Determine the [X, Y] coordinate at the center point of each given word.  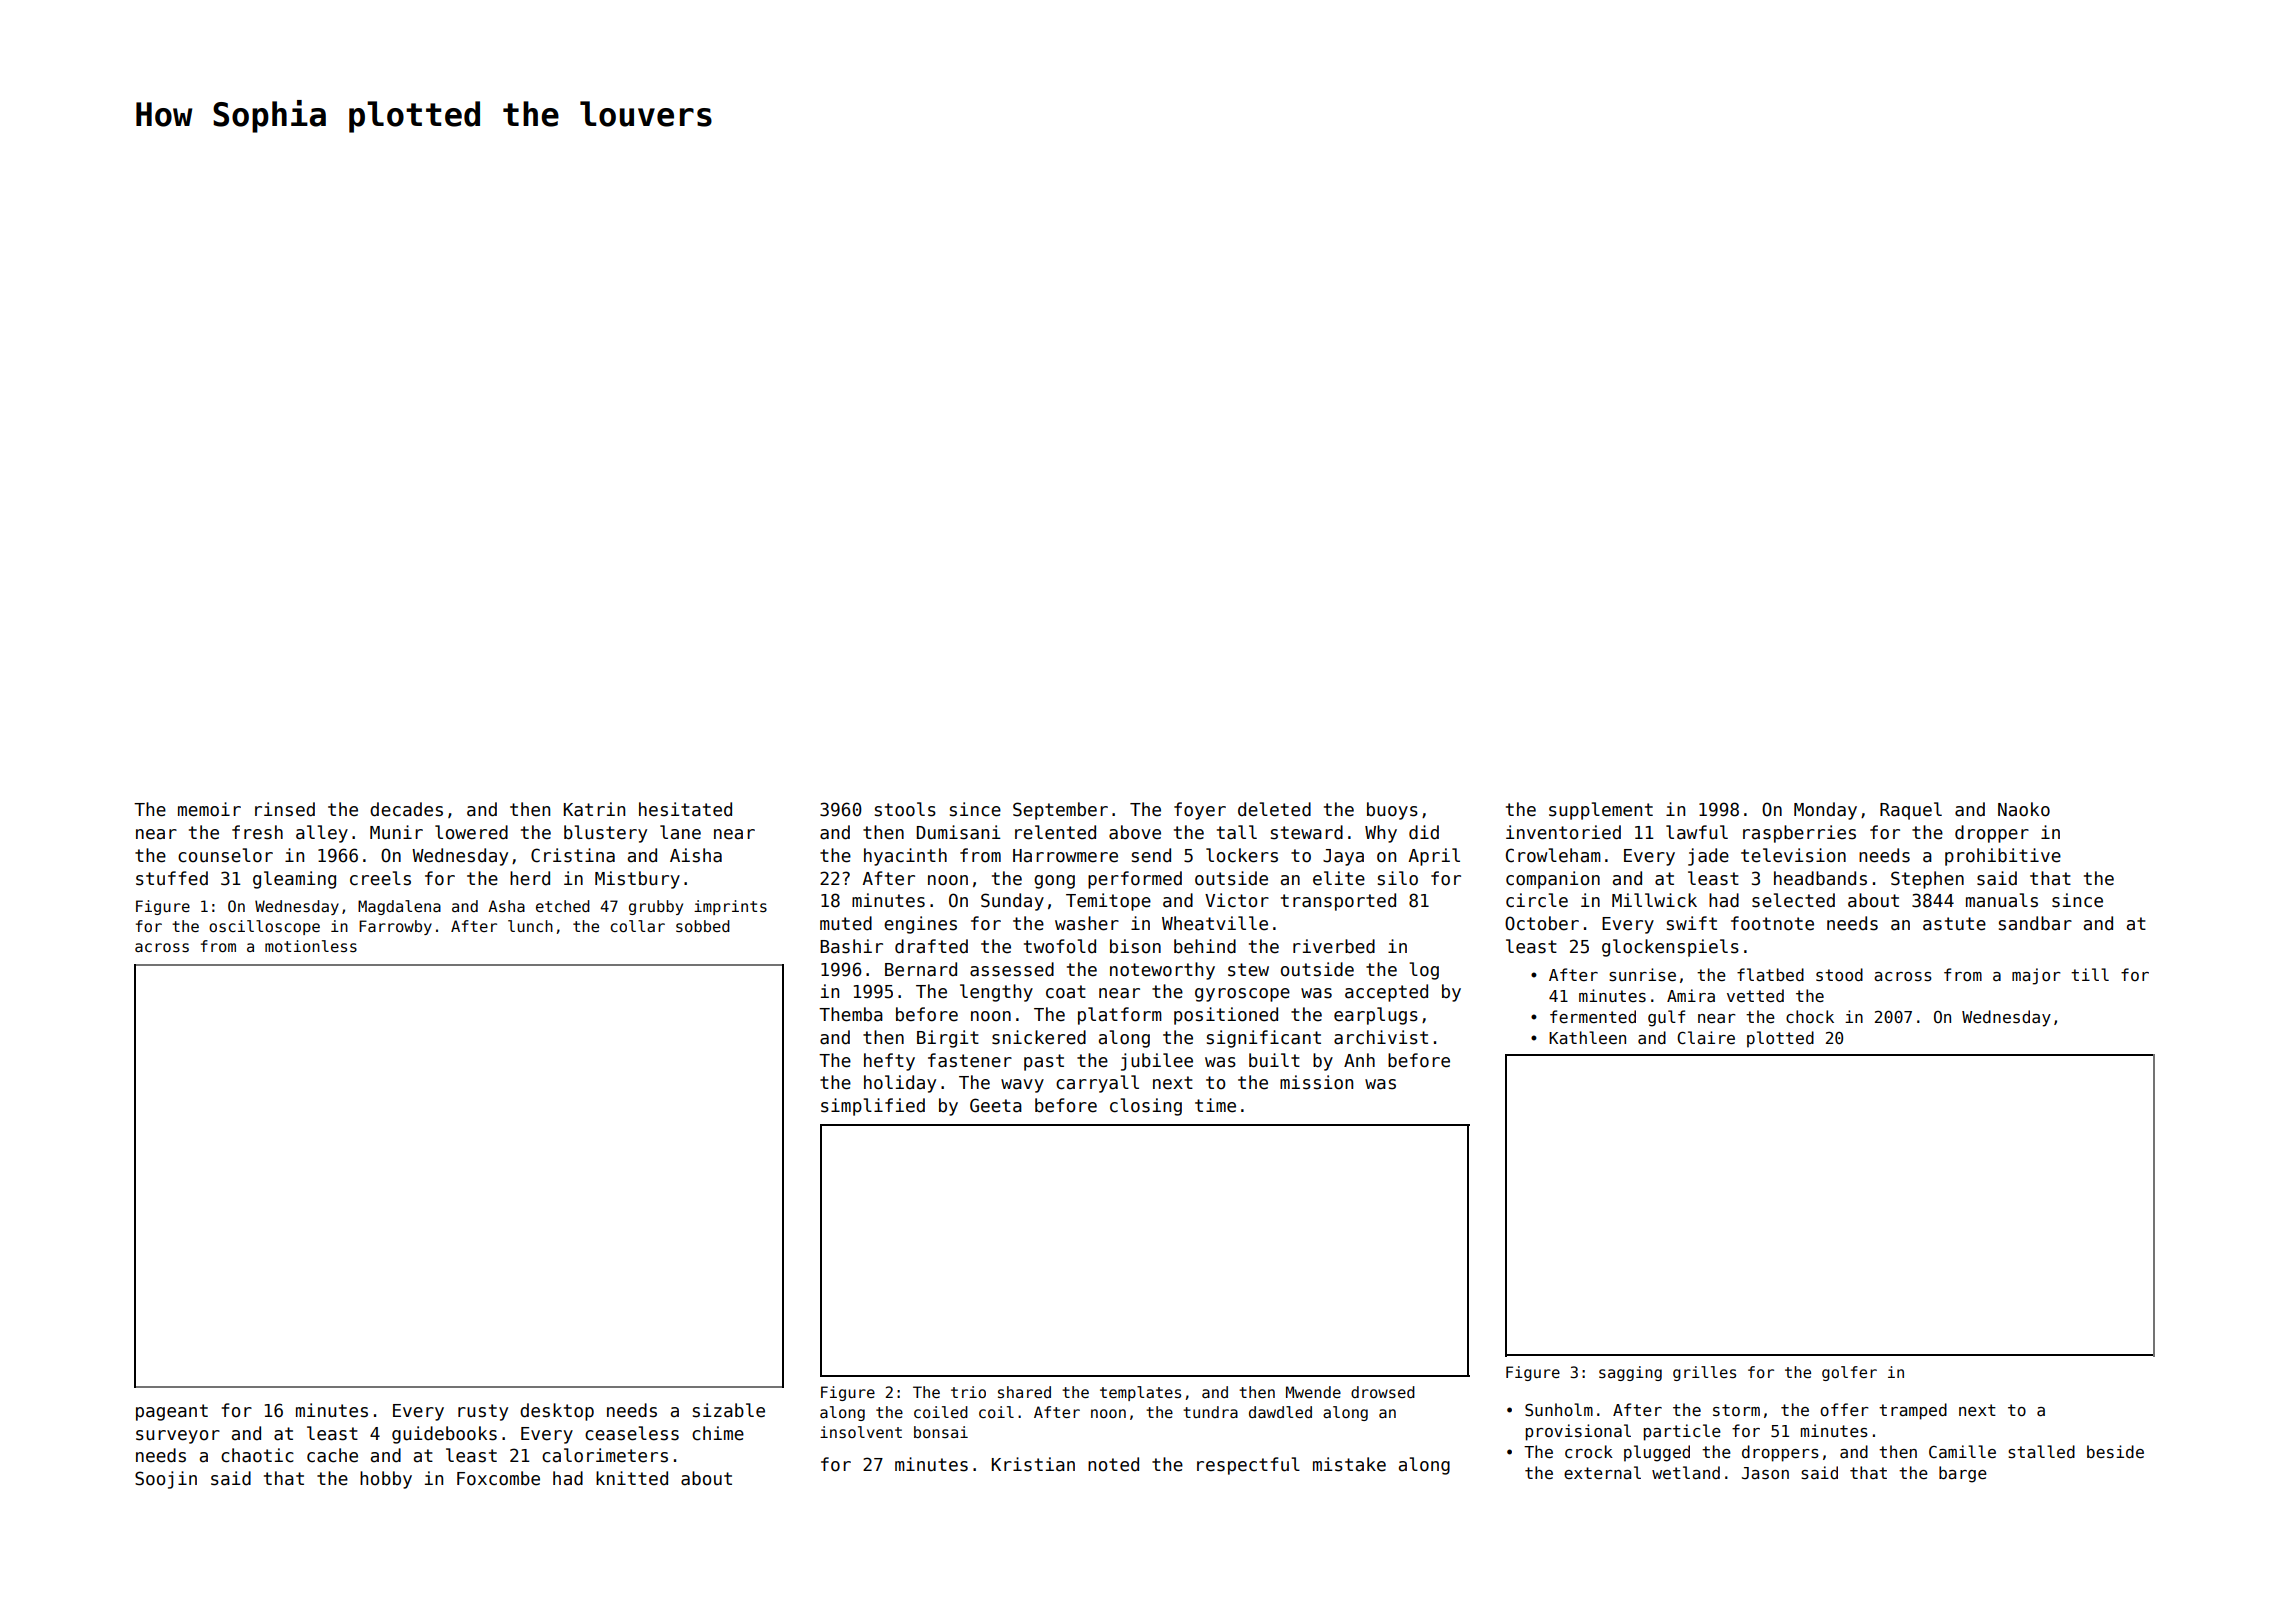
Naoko [2024, 809]
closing [1146, 1107]
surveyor [178, 1437]
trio [968, 1392]
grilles [1704, 1373]
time [1215, 1105]
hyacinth [905, 857]
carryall [1097, 1084]
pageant [172, 1412]
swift [1692, 923]
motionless [311, 946]
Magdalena [399, 907]
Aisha [696, 855]
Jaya [1343, 857]
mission [1316, 1082]
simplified [873, 1107]
